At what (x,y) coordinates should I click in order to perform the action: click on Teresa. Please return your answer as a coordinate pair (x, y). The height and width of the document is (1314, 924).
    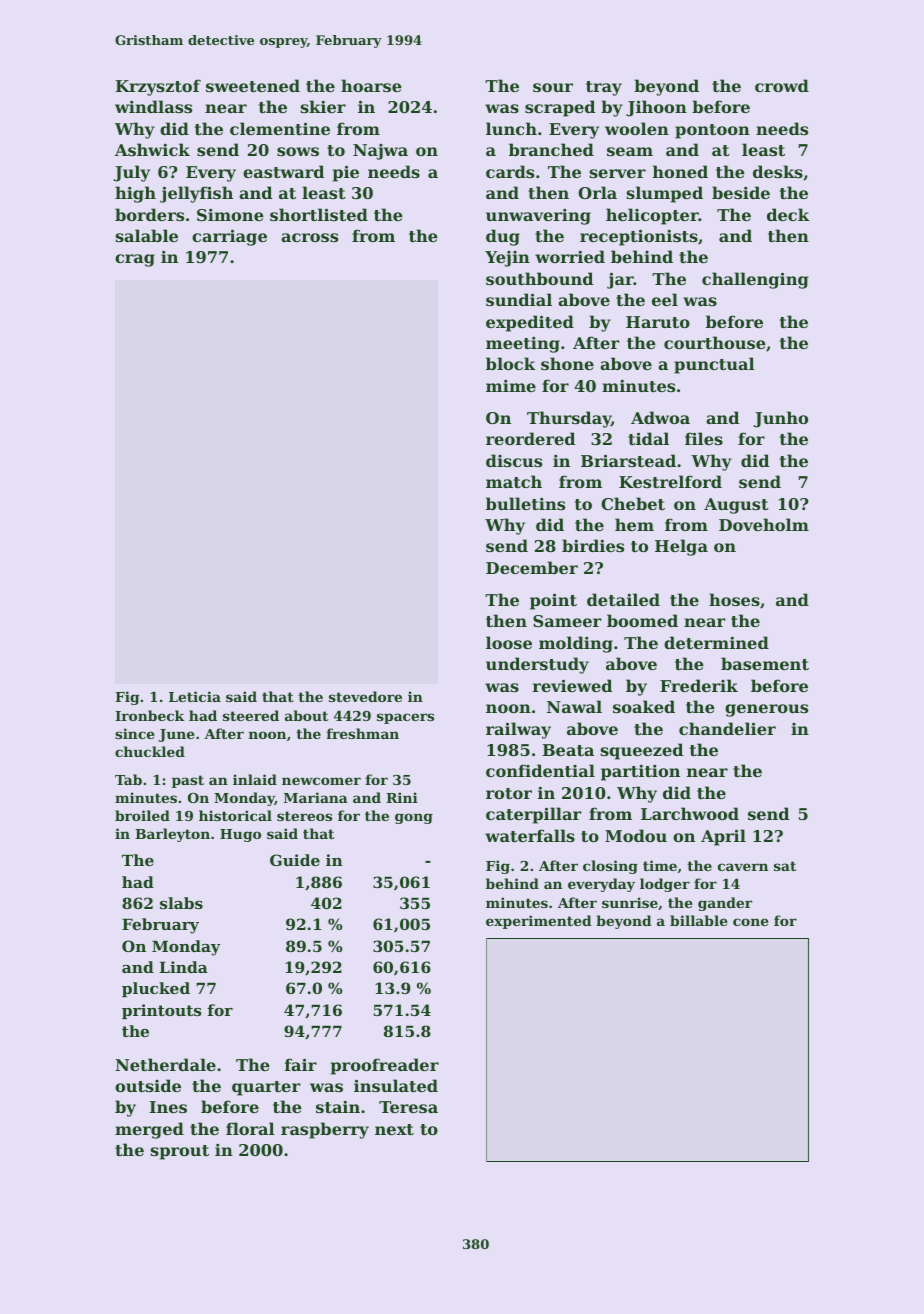
    Looking at the image, I should click on (408, 1107).
